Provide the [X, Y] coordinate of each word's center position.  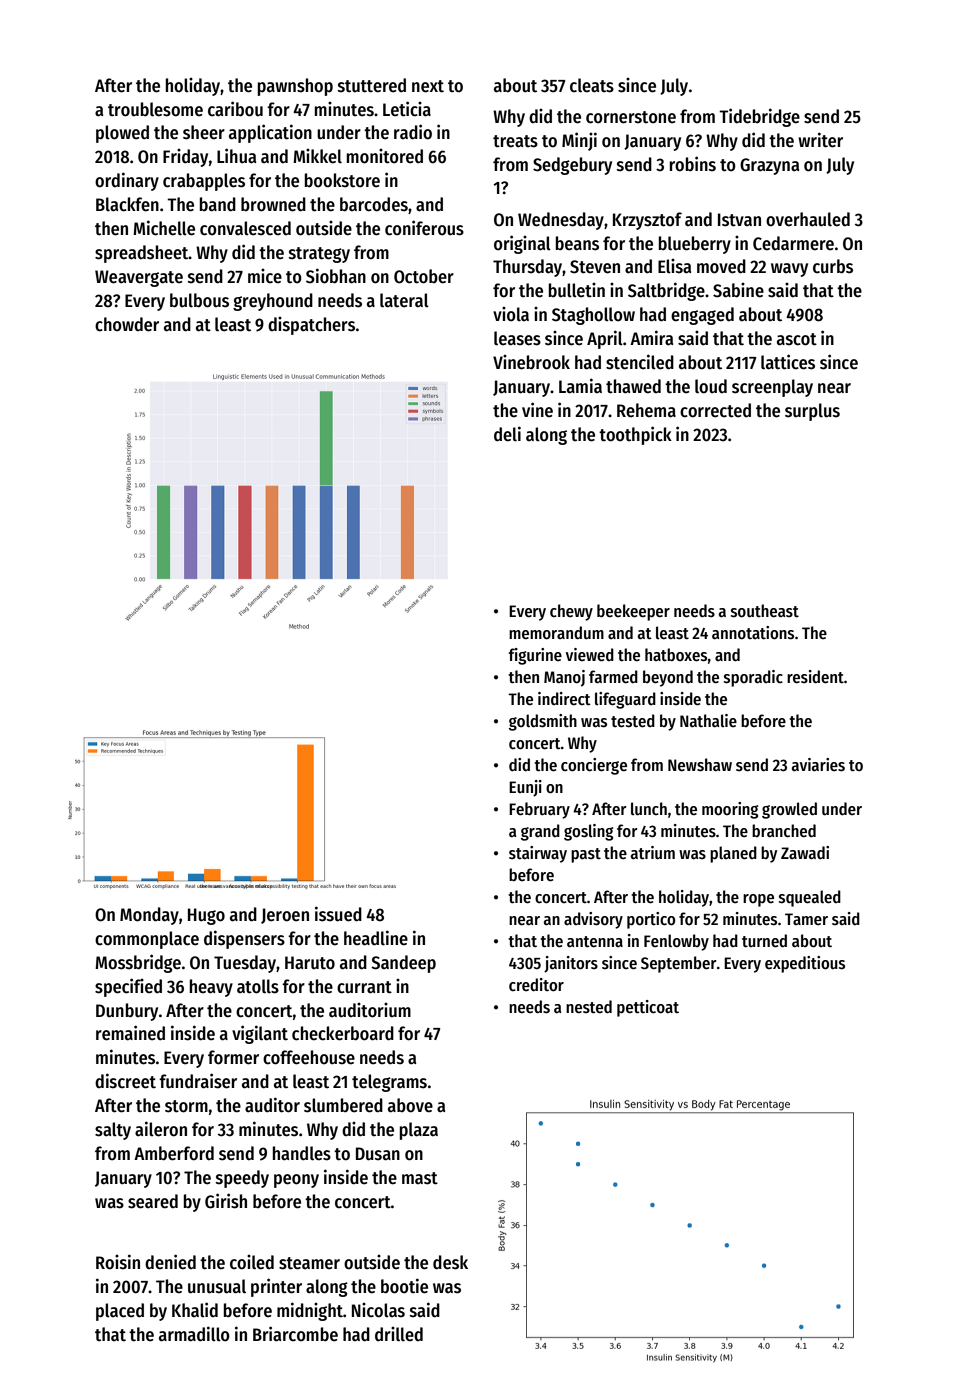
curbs [833, 266]
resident [815, 677]
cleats [592, 85]
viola [511, 314]
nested [589, 1007]
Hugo [206, 916]
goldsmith [543, 722]
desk [450, 1262]
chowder [127, 324]
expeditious [805, 964]
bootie [404, 1286]
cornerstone [631, 117]
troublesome [155, 109]
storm [186, 1106]
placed [120, 1312]
